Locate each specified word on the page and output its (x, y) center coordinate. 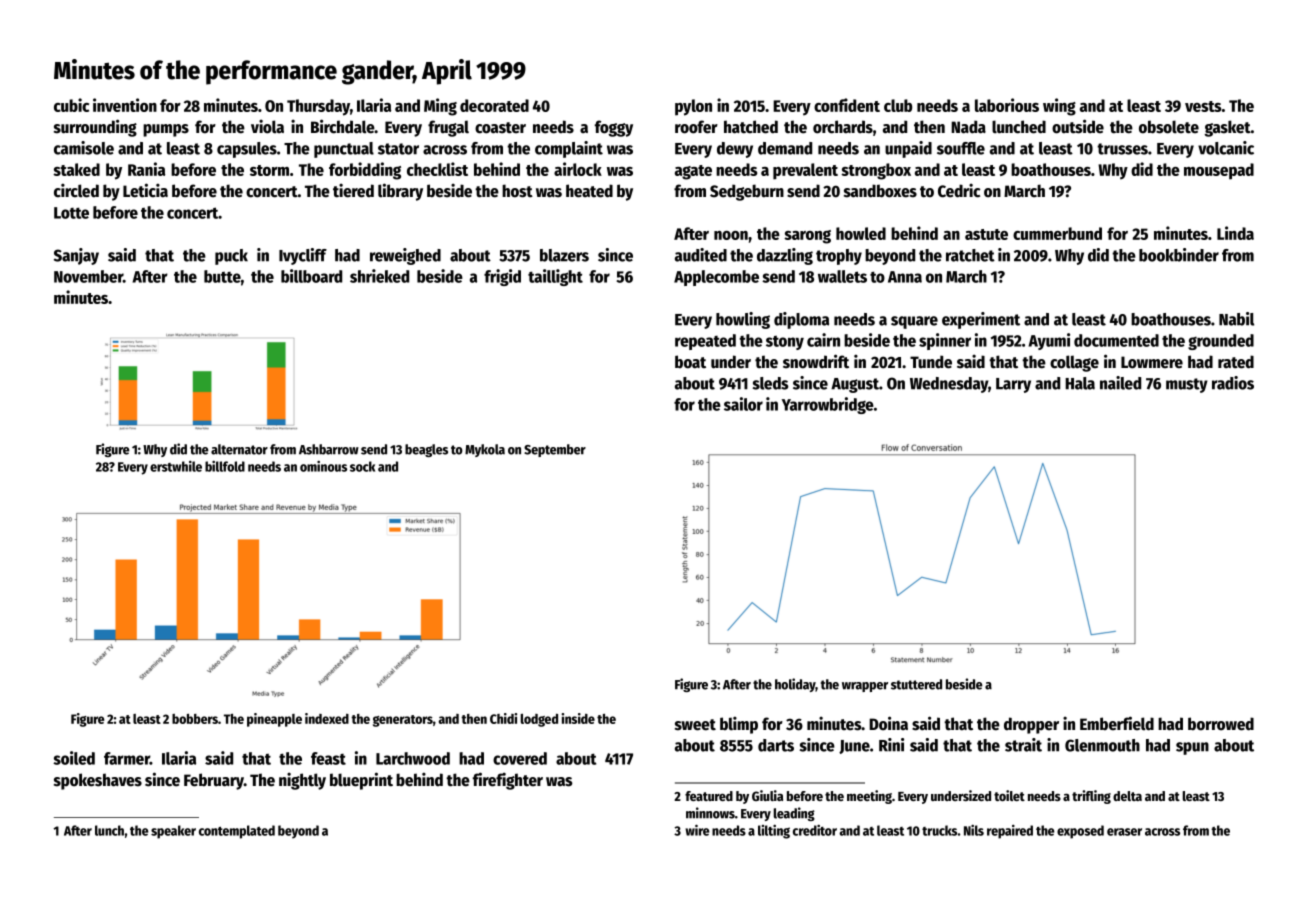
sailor (743, 404)
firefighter (508, 781)
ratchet (970, 255)
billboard (311, 276)
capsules (247, 150)
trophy (839, 257)
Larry (1013, 385)
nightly (302, 781)
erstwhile (176, 466)
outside (1078, 126)
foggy (614, 128)
